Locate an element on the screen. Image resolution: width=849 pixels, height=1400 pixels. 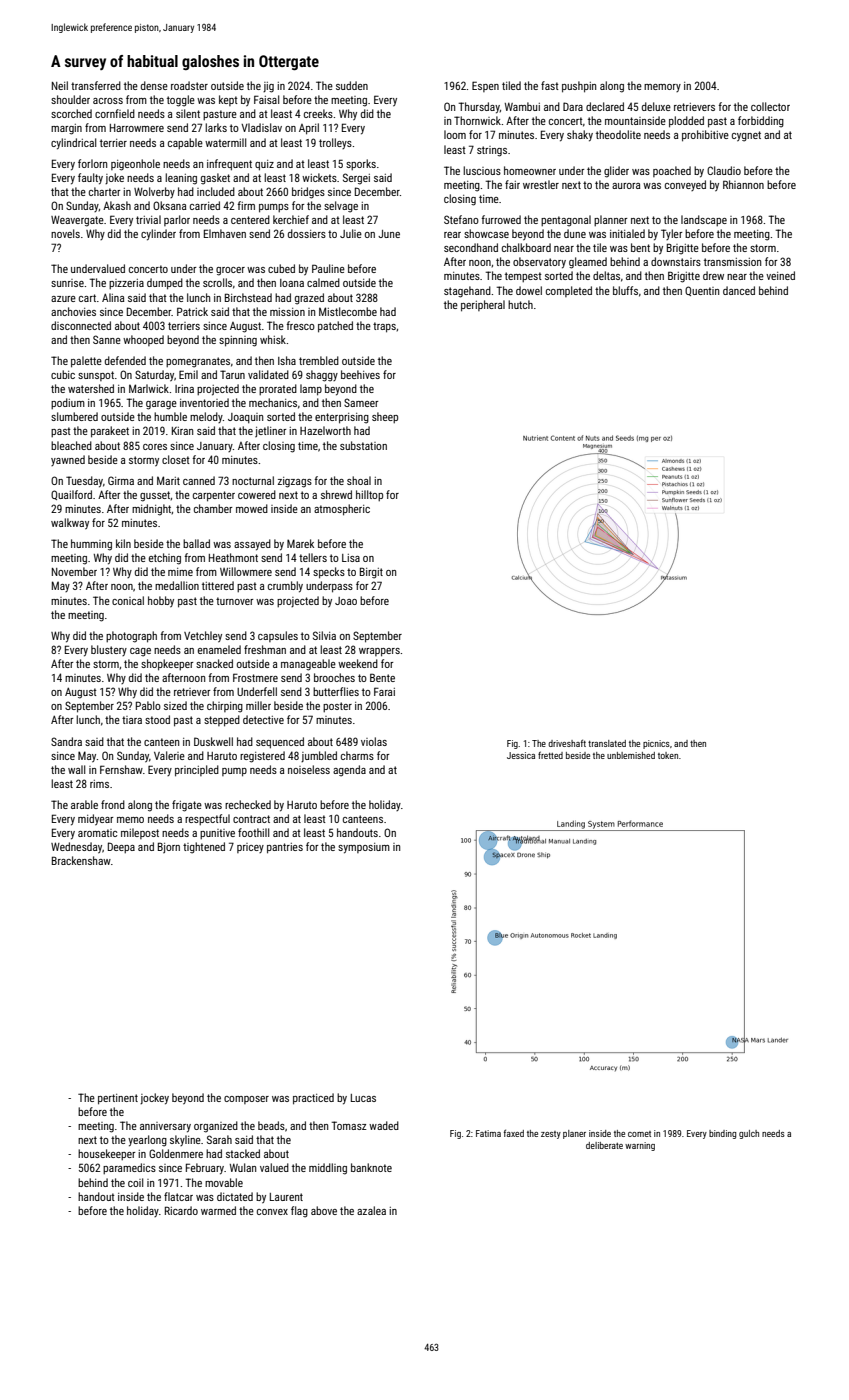
Marek is located at coordinates (300, 543).
